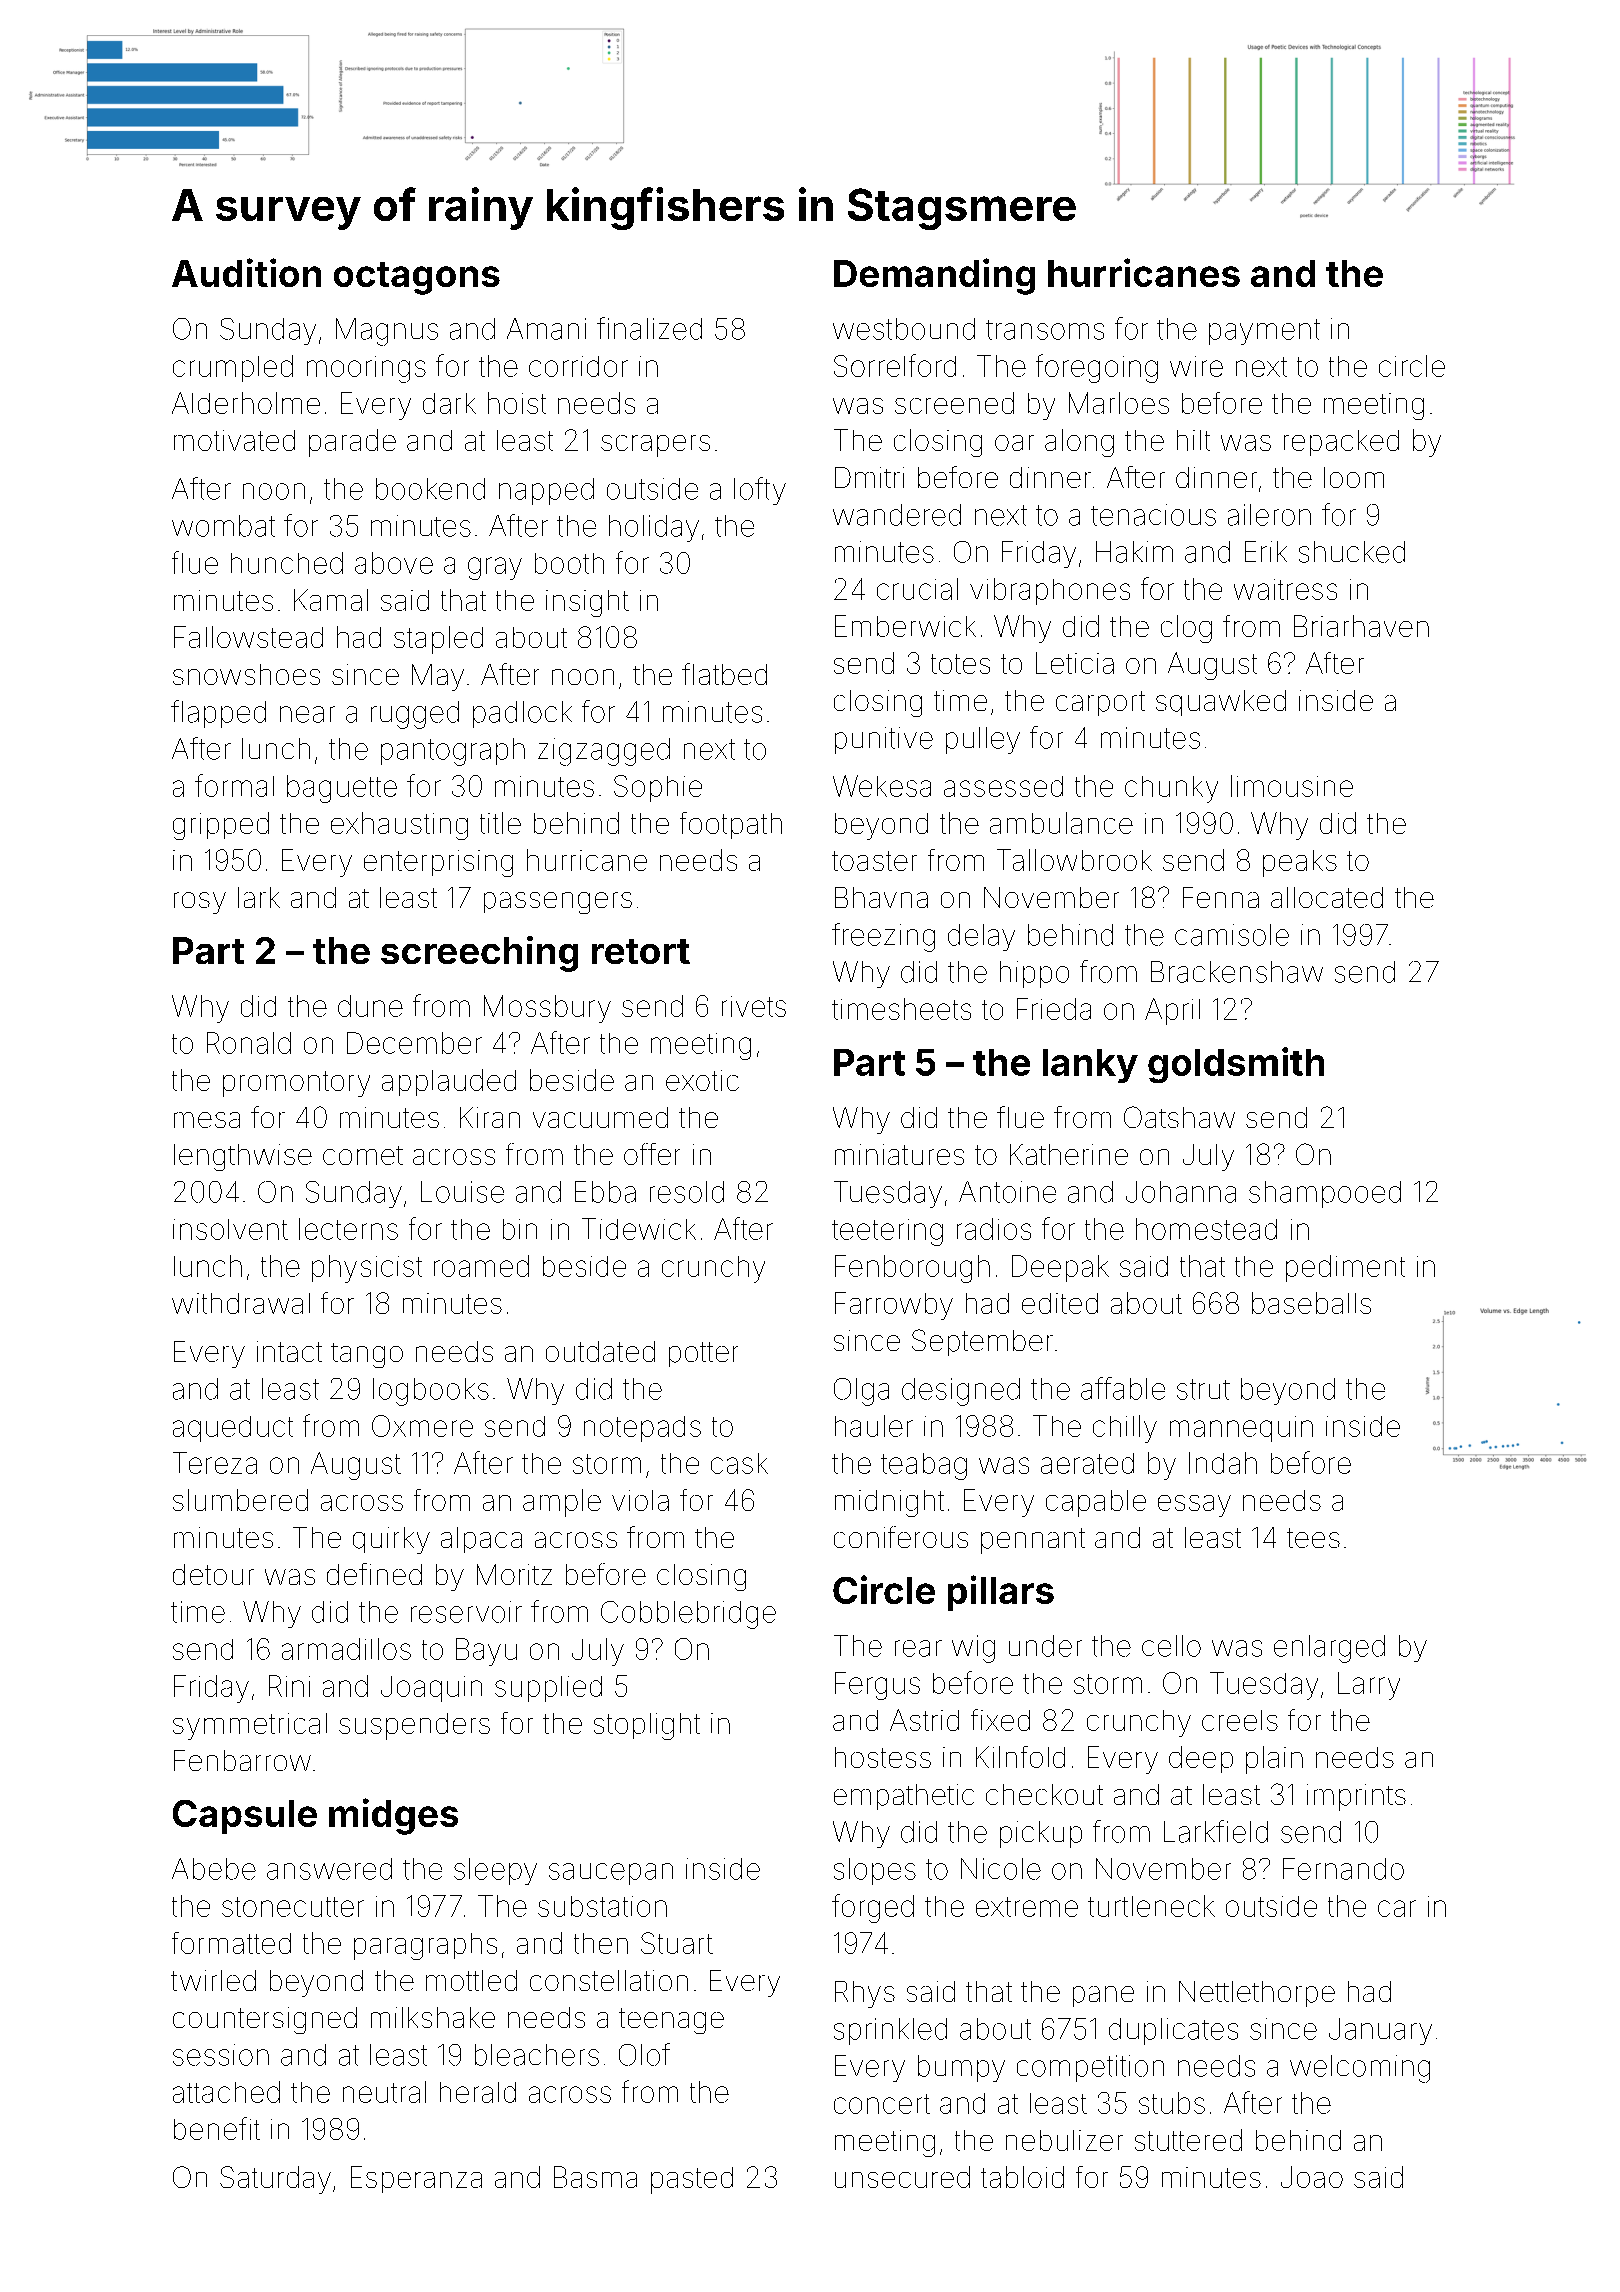  I want to click on shampooed, so click(1325, 1194).
